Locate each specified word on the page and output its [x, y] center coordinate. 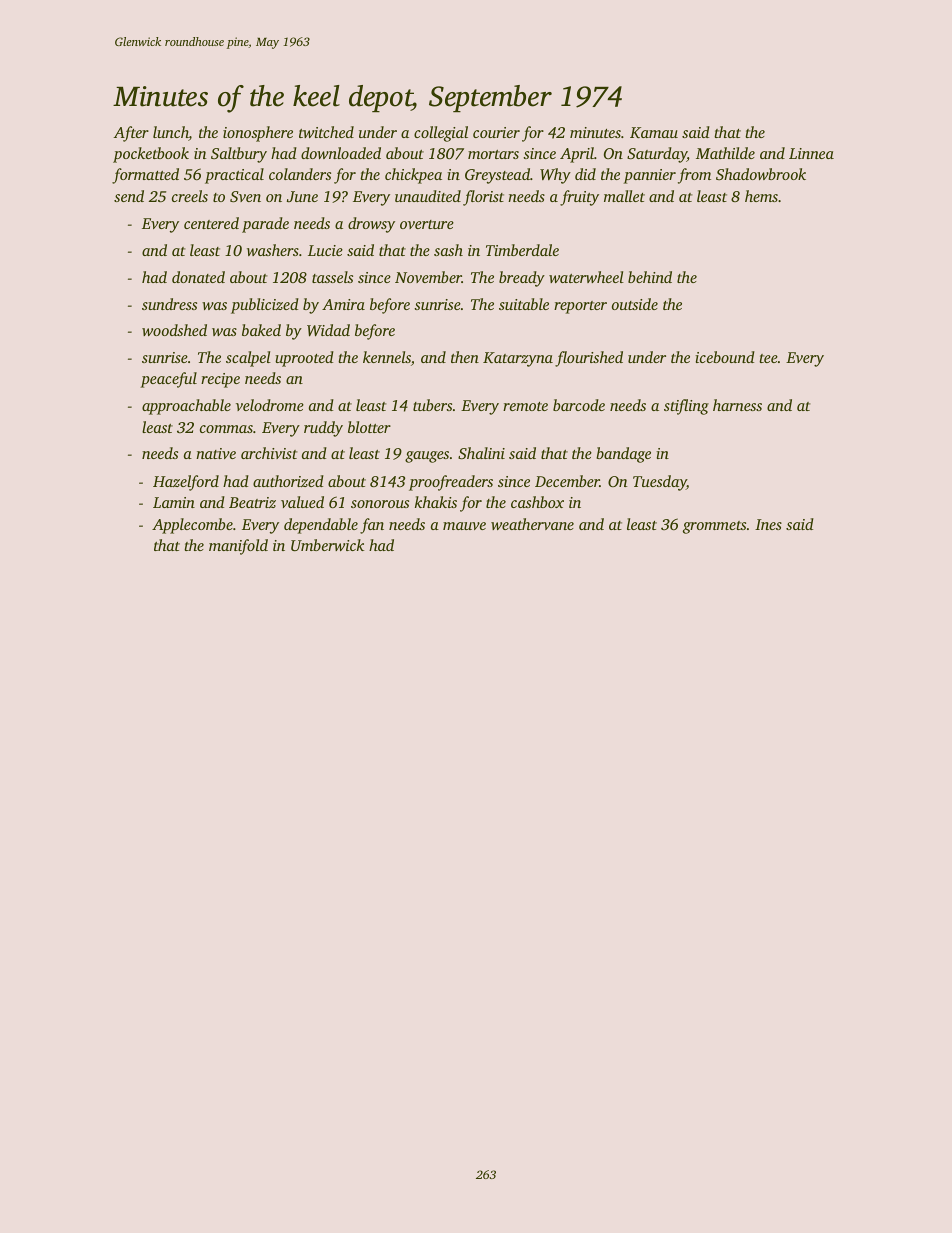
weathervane [532, 524]
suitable [524, 304]
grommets [714, 527]
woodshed [174, 330]
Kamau [654, 132]
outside [635, 304]
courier [496, 132]
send [129, 196]
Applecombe [192, 526]
